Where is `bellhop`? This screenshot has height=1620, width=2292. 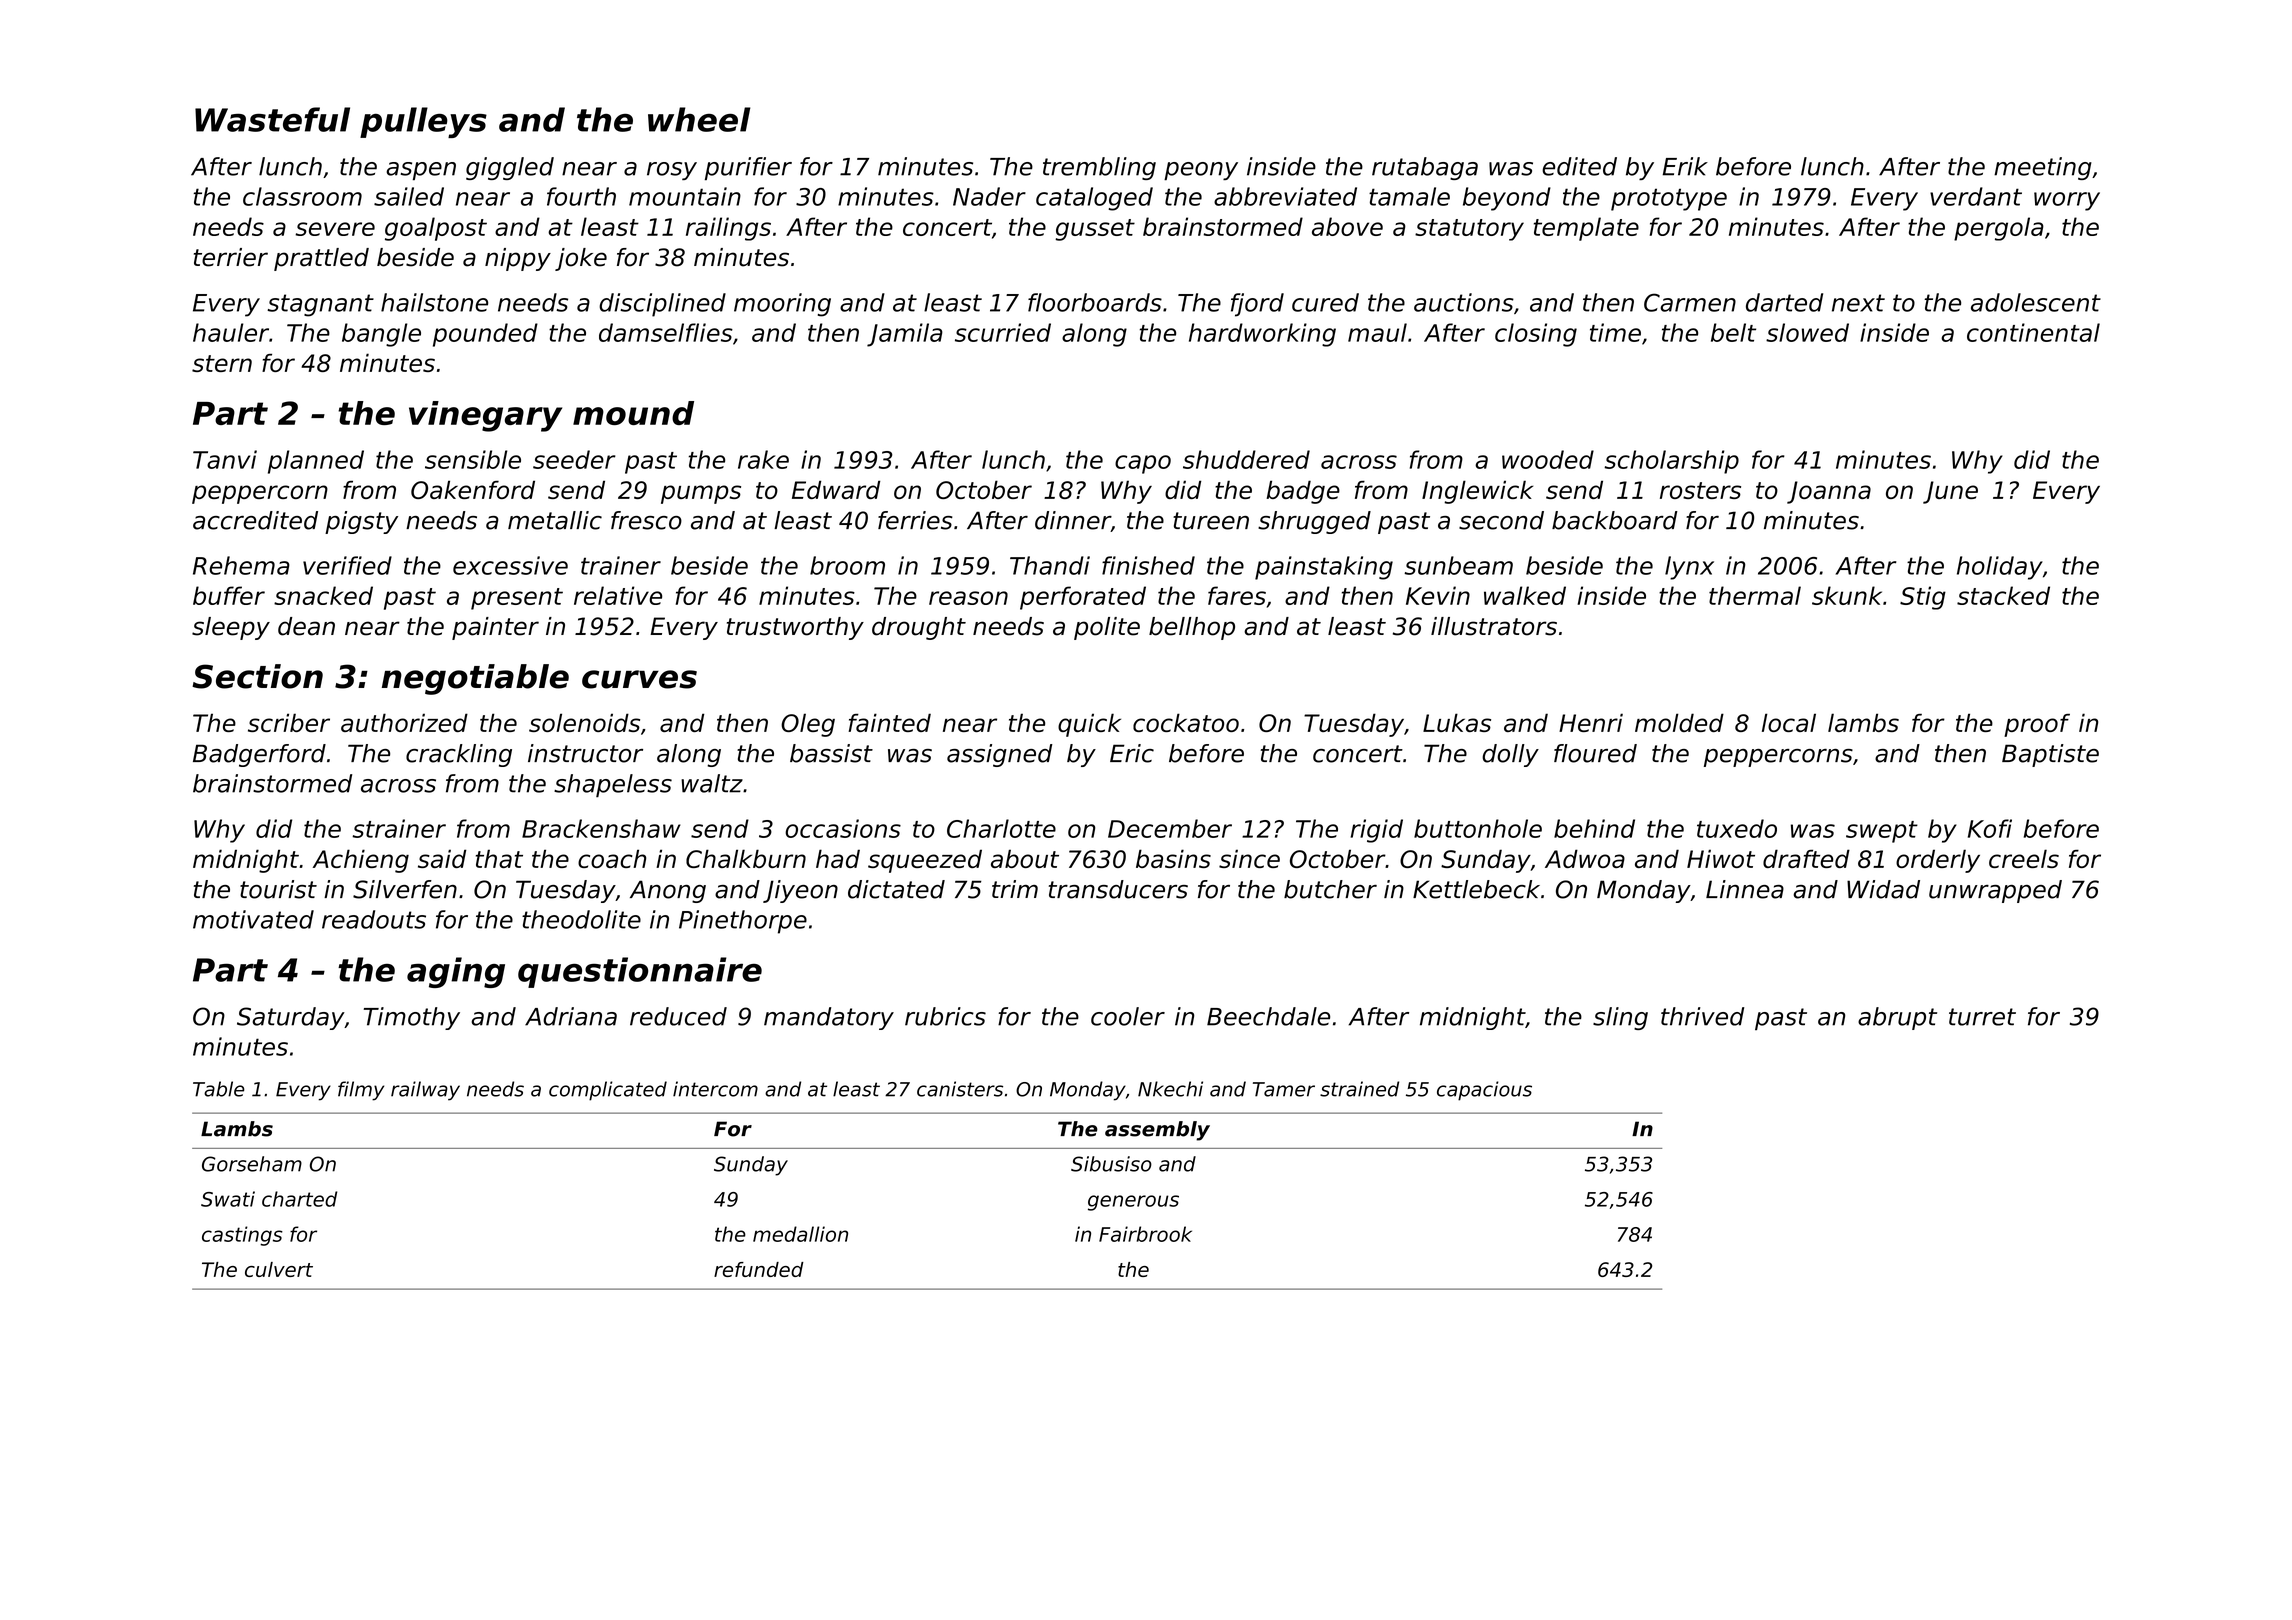
bellhop is located at coordinates (1192, 628).
